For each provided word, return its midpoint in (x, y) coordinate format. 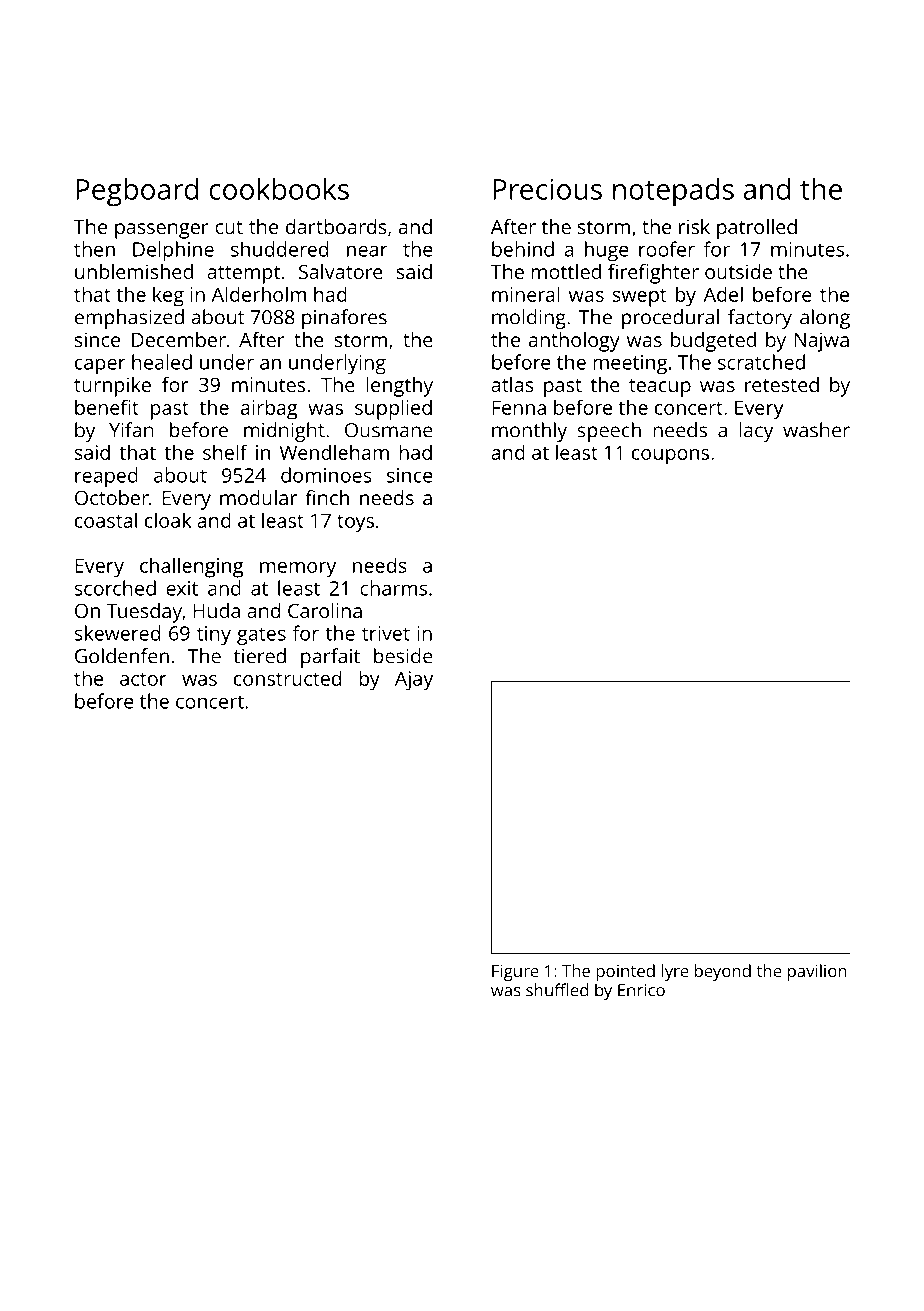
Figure (515, 972)
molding (529, 319)
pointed (625, 972)
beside (403, 656)
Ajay (414, 681)
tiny (214, 635)
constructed (287, 678)
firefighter (653, 274)
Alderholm (258, 294)
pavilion (817, 972)
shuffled (557, 990)
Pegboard (137, 192)
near (367, 251)
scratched (761, 362)
